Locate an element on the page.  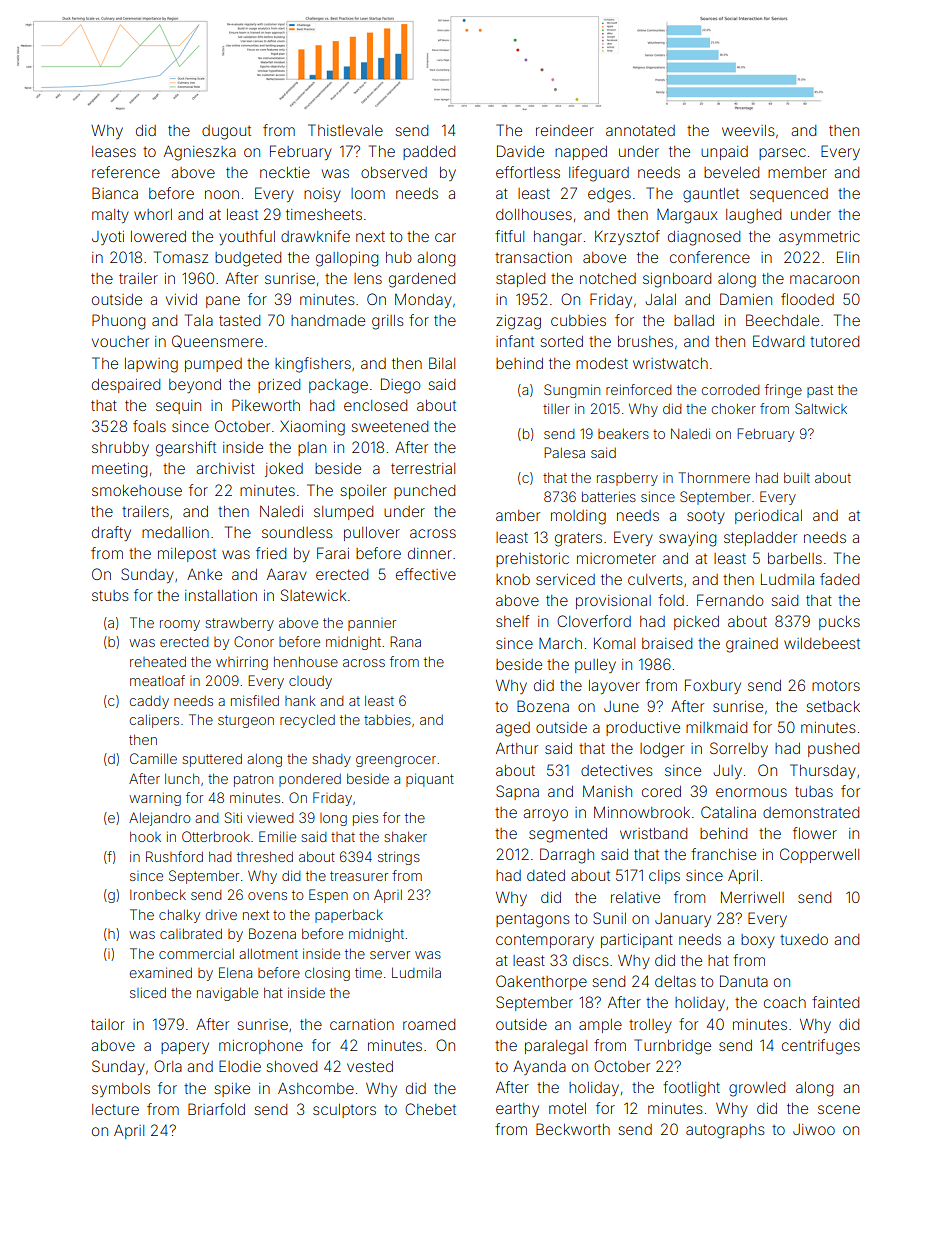
loom is located at coordinates (368, 193).
